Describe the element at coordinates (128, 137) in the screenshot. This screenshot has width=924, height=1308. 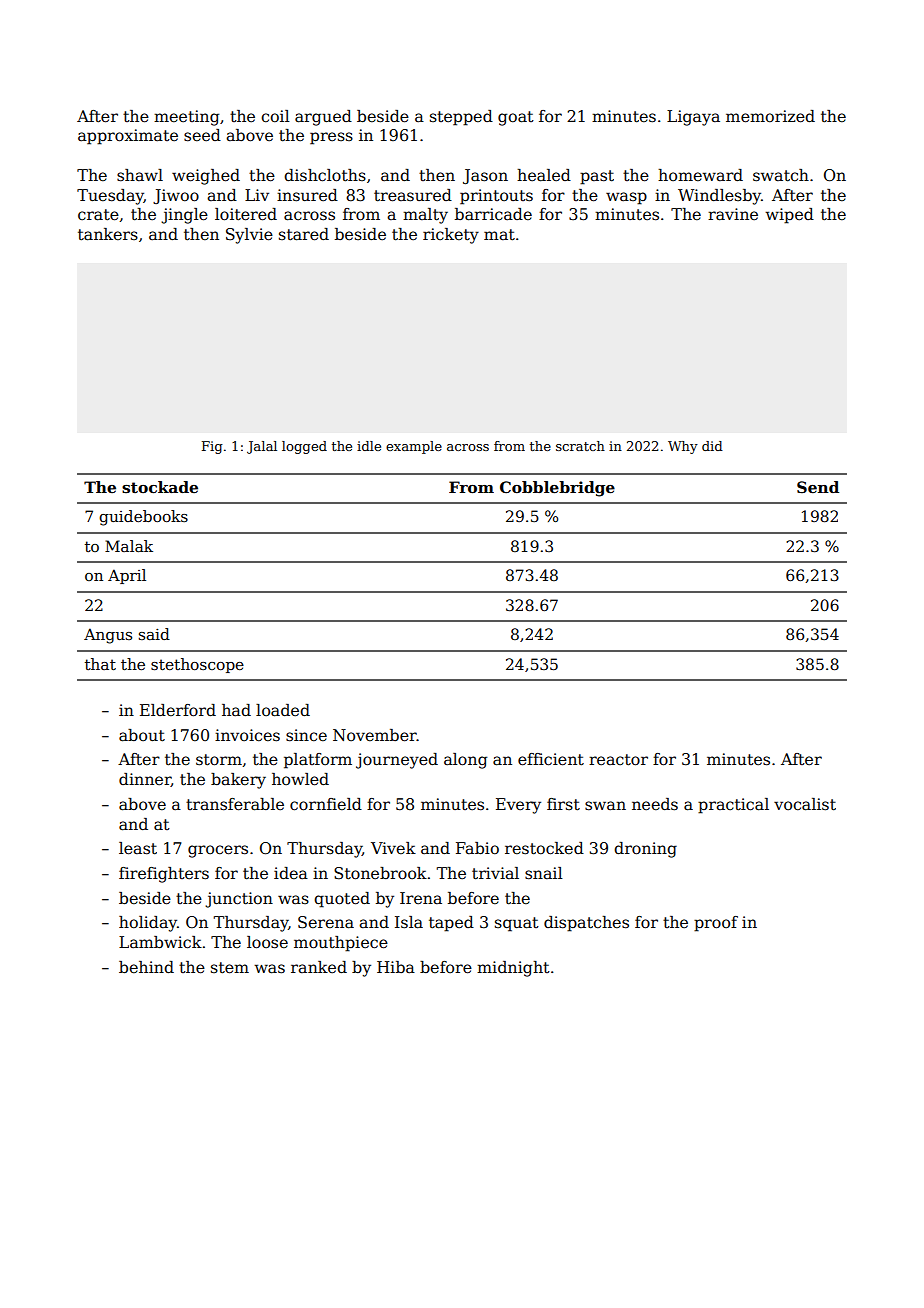
I see `approximate` at that location.
